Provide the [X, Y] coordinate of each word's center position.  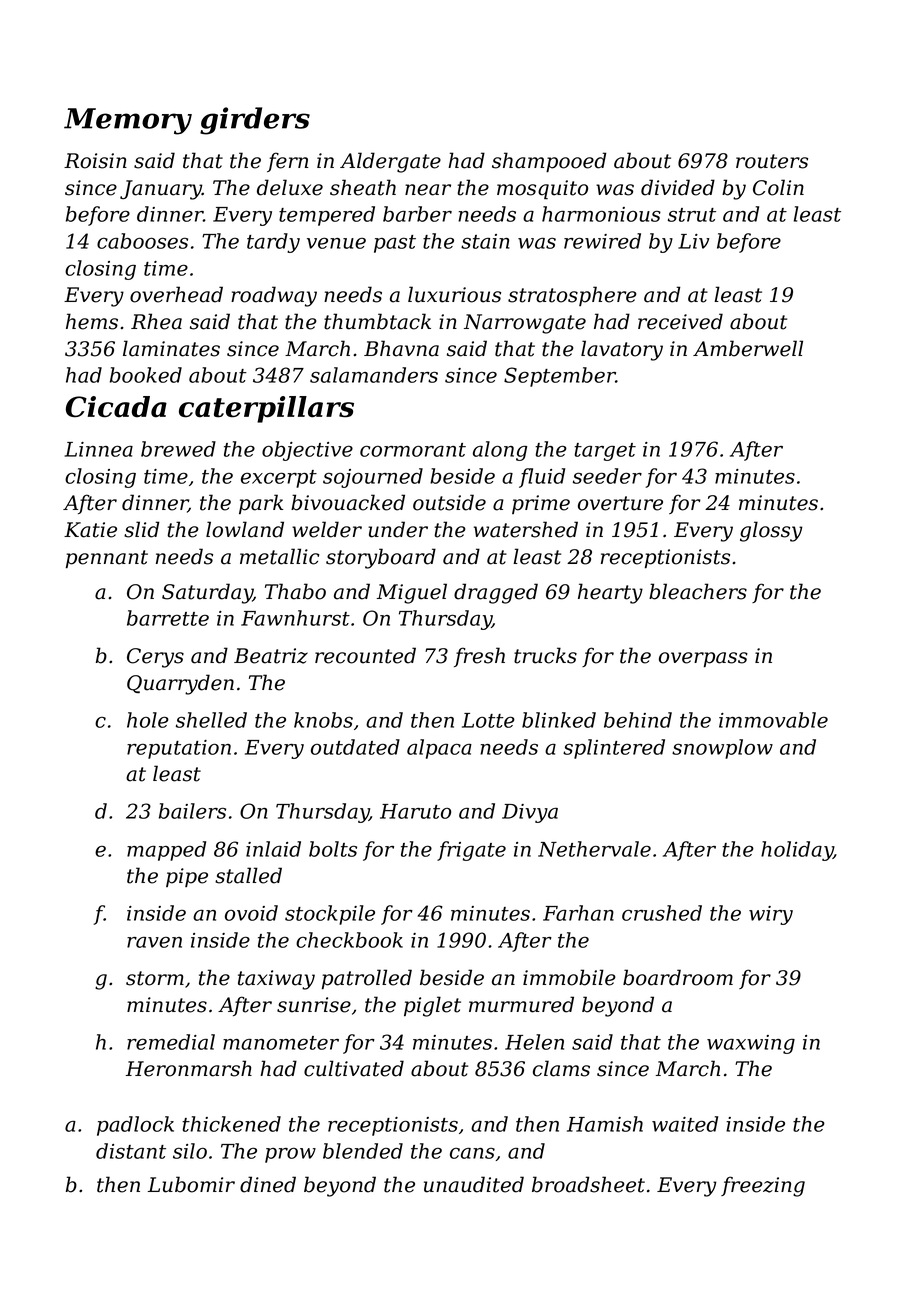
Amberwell [748, 348]
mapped [166, 851]
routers [772, 161]
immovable [773, 720]
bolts [333, 849]
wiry [771, 915]
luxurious [454, 294]
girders [255, 121]
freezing [763, 1186]
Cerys [155, 658]
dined [268, 1184]
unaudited [474, 1184]
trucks [545, 655]
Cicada [116, 407]
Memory [128, 121]
